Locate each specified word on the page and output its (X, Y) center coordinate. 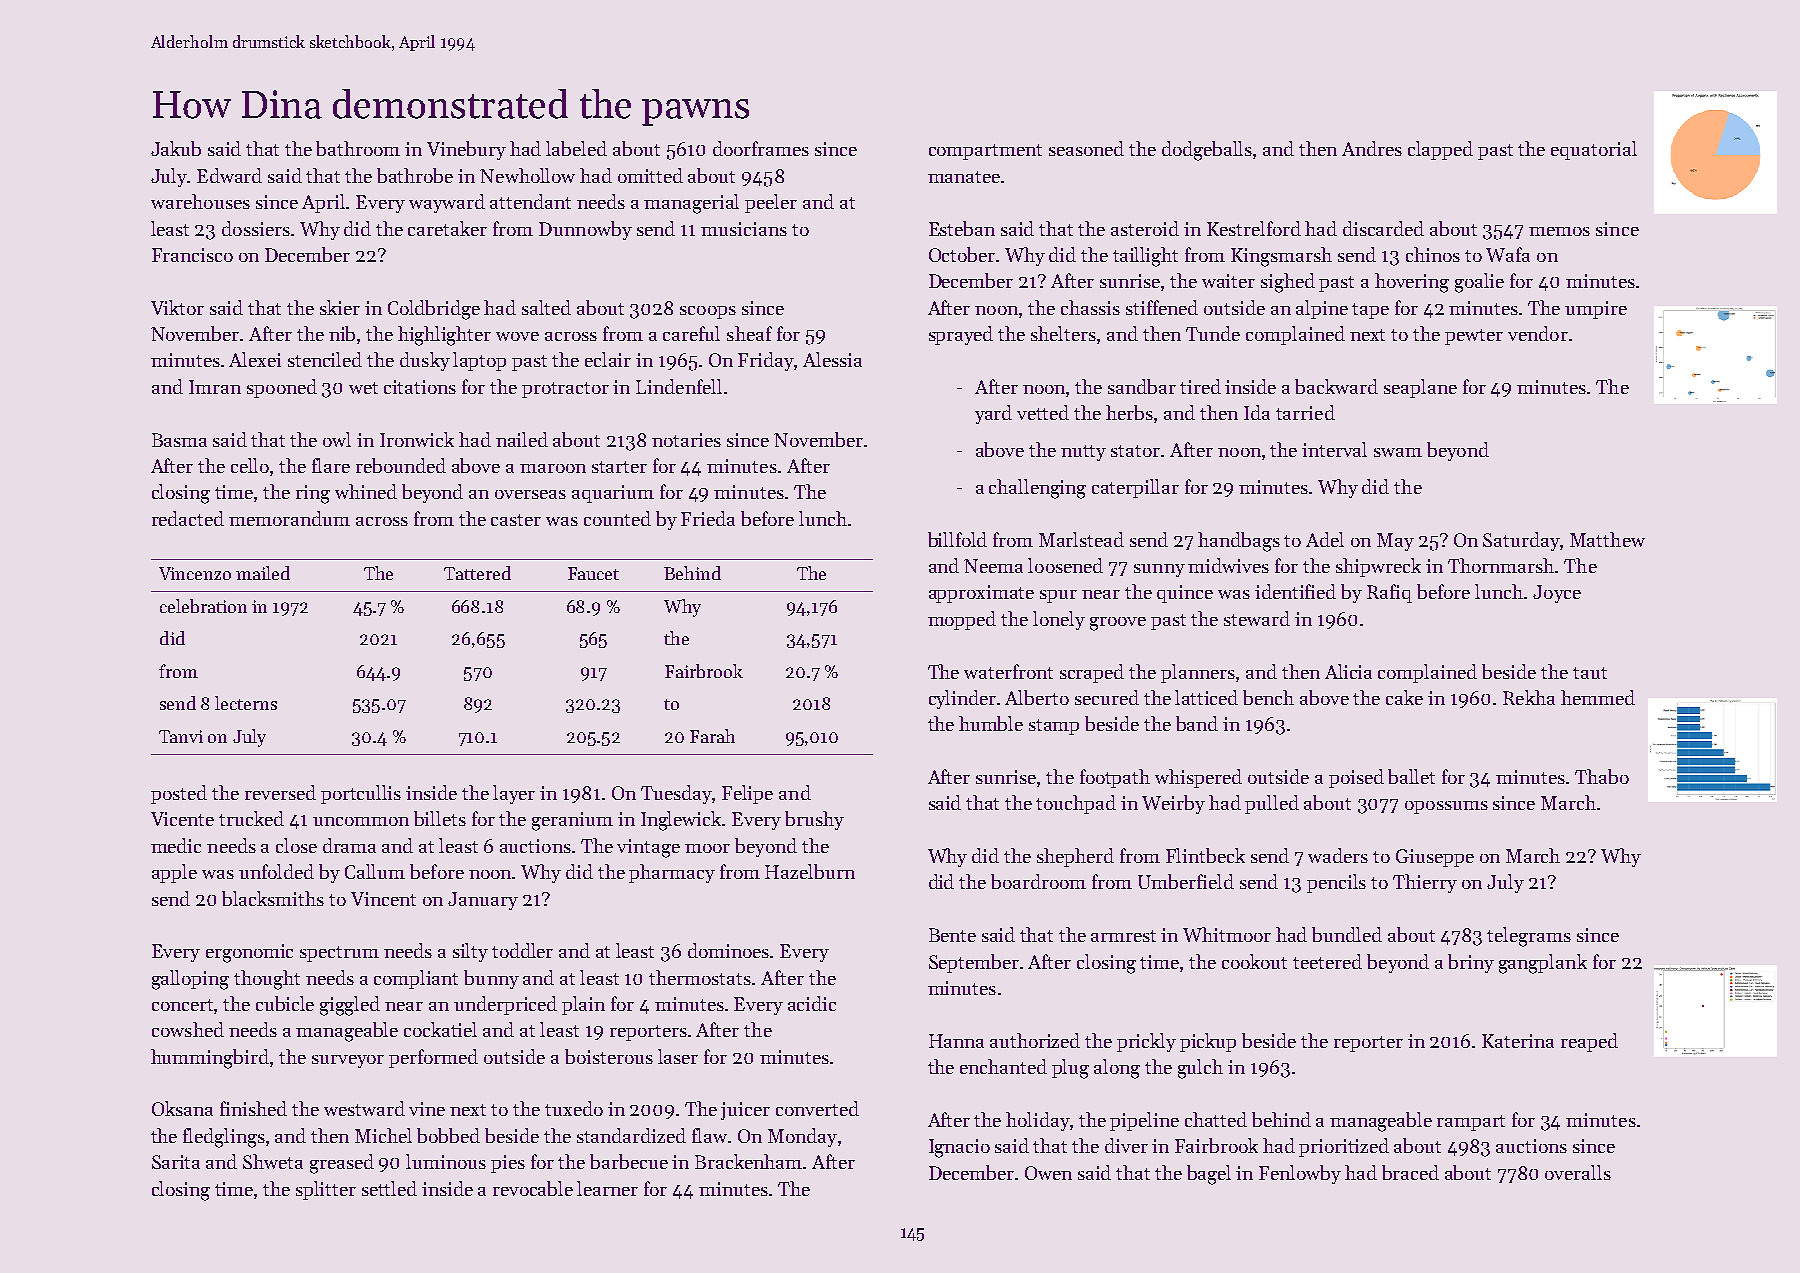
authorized (1035, 1040)
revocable (533, 1188)
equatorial (1594, 150)
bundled (1347, 934)
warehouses (200, 201)
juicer (745, 1111)
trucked (251, 818)
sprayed (961, 335)
